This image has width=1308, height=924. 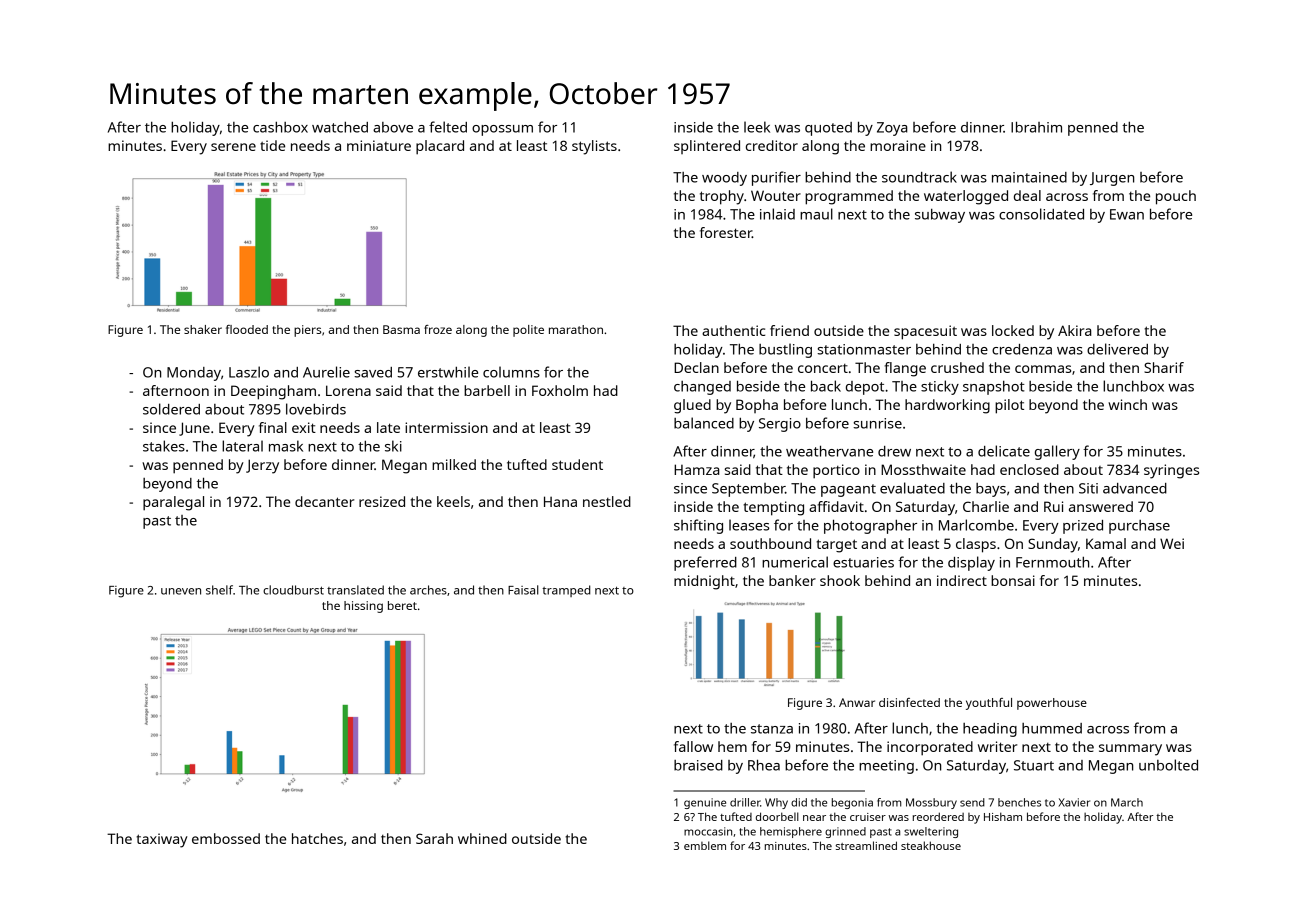 What do you see at coordinates (401, 329) in the image?
I see `Basma` at bounding box center [401, 329].
